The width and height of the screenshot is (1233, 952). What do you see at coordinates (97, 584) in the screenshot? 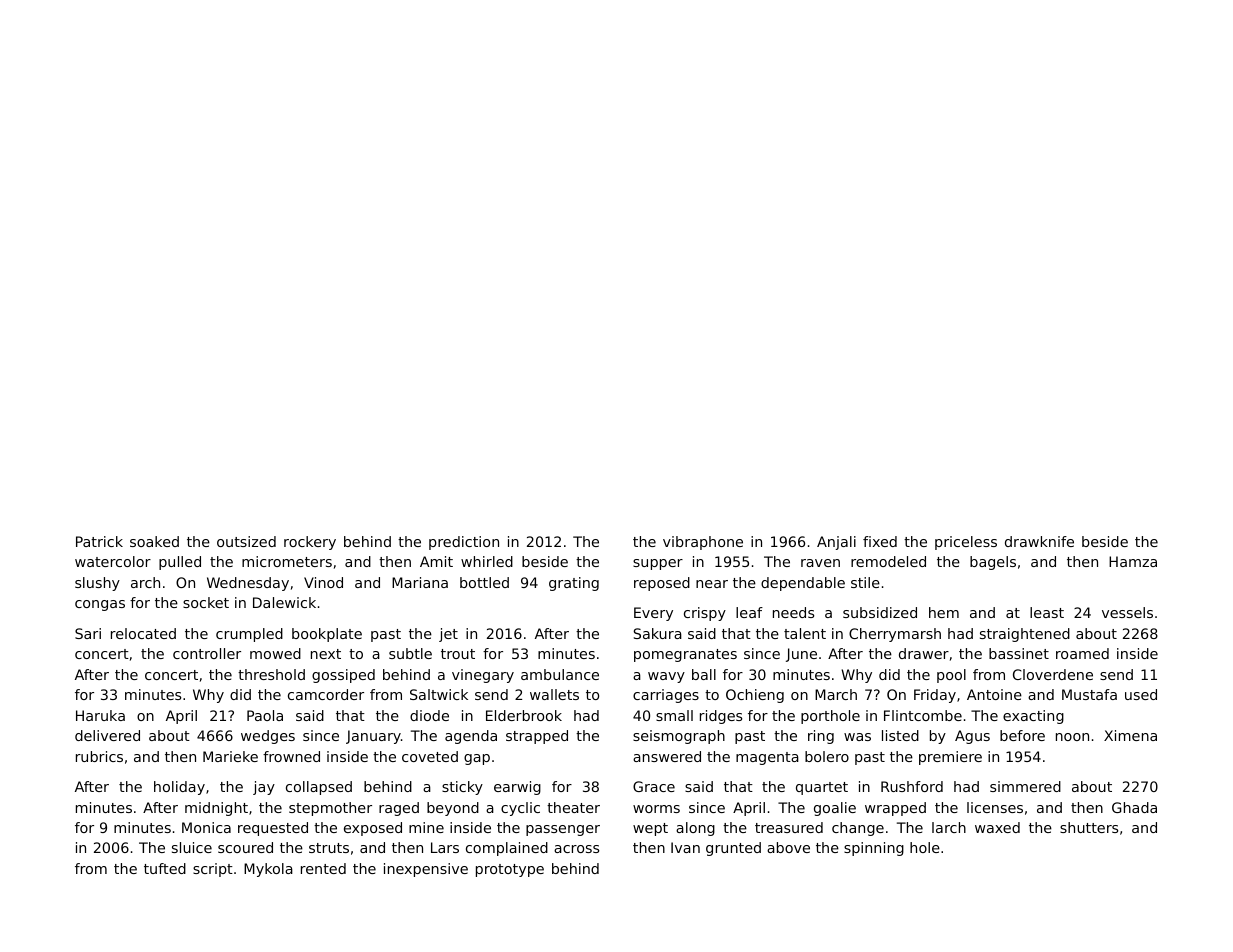
I see `slushy` at bounding box center [97, 584].
